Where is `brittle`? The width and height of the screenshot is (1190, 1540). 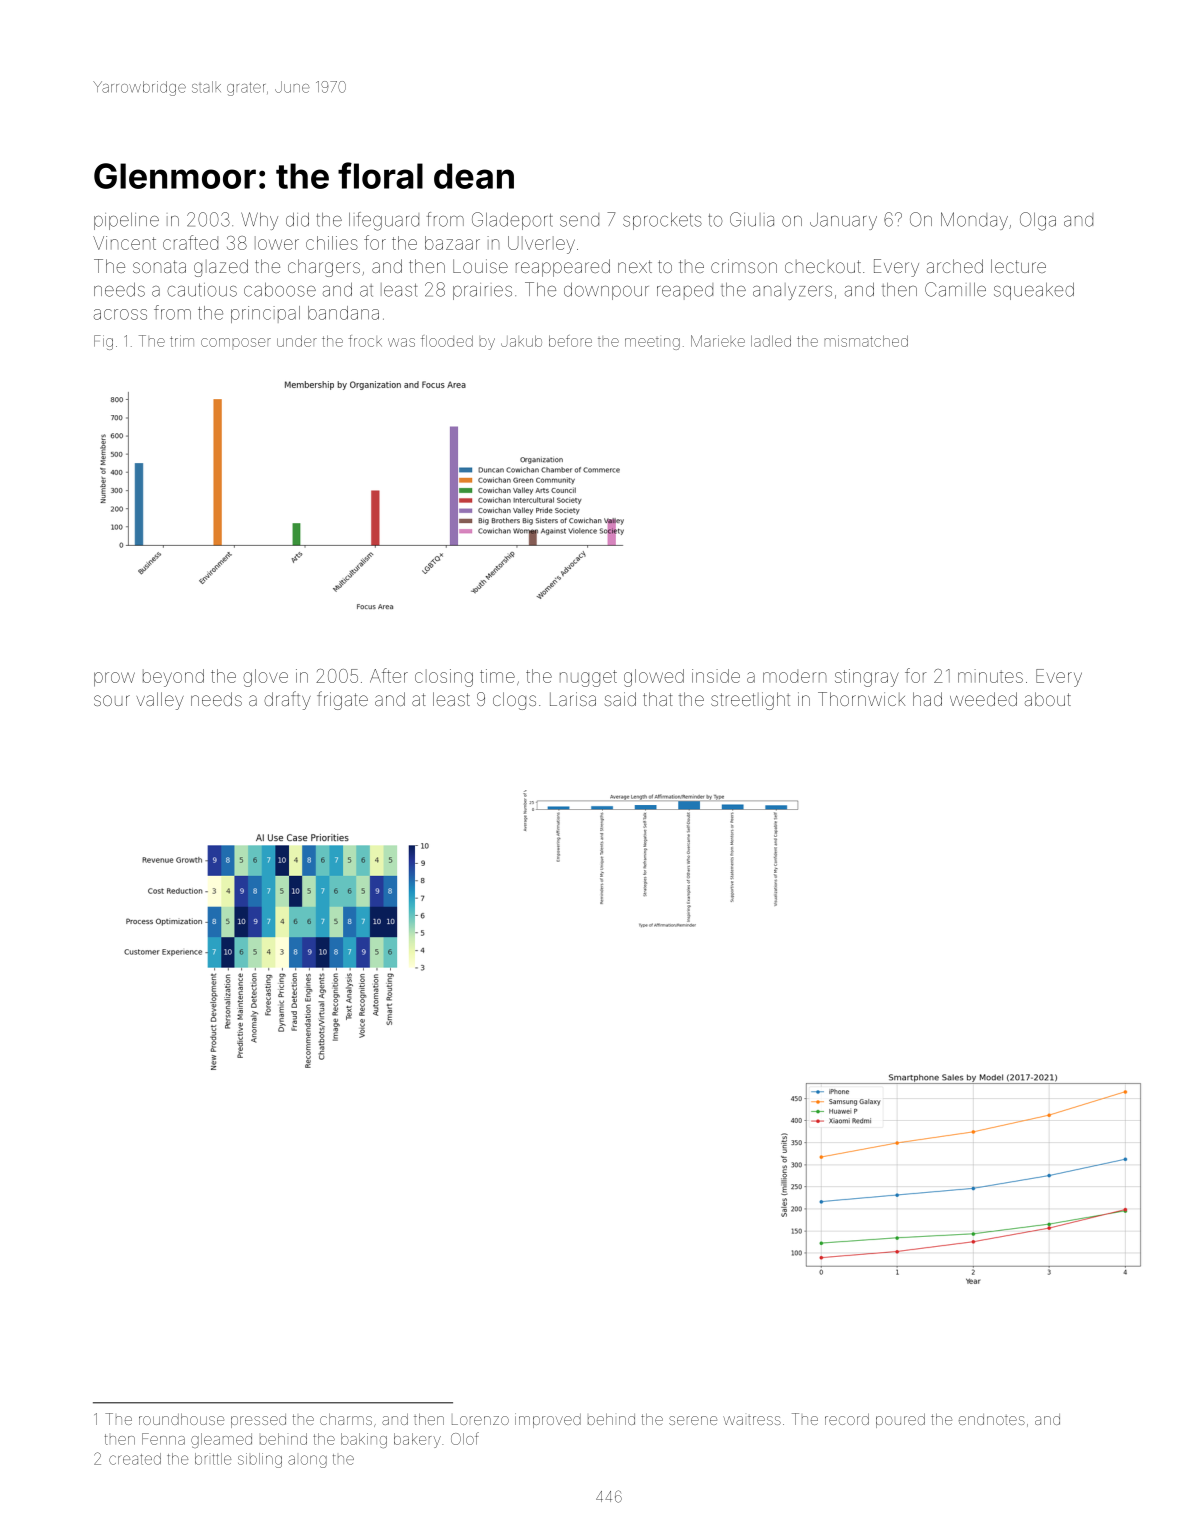
brittle is located at coordinates (213, 1459).
